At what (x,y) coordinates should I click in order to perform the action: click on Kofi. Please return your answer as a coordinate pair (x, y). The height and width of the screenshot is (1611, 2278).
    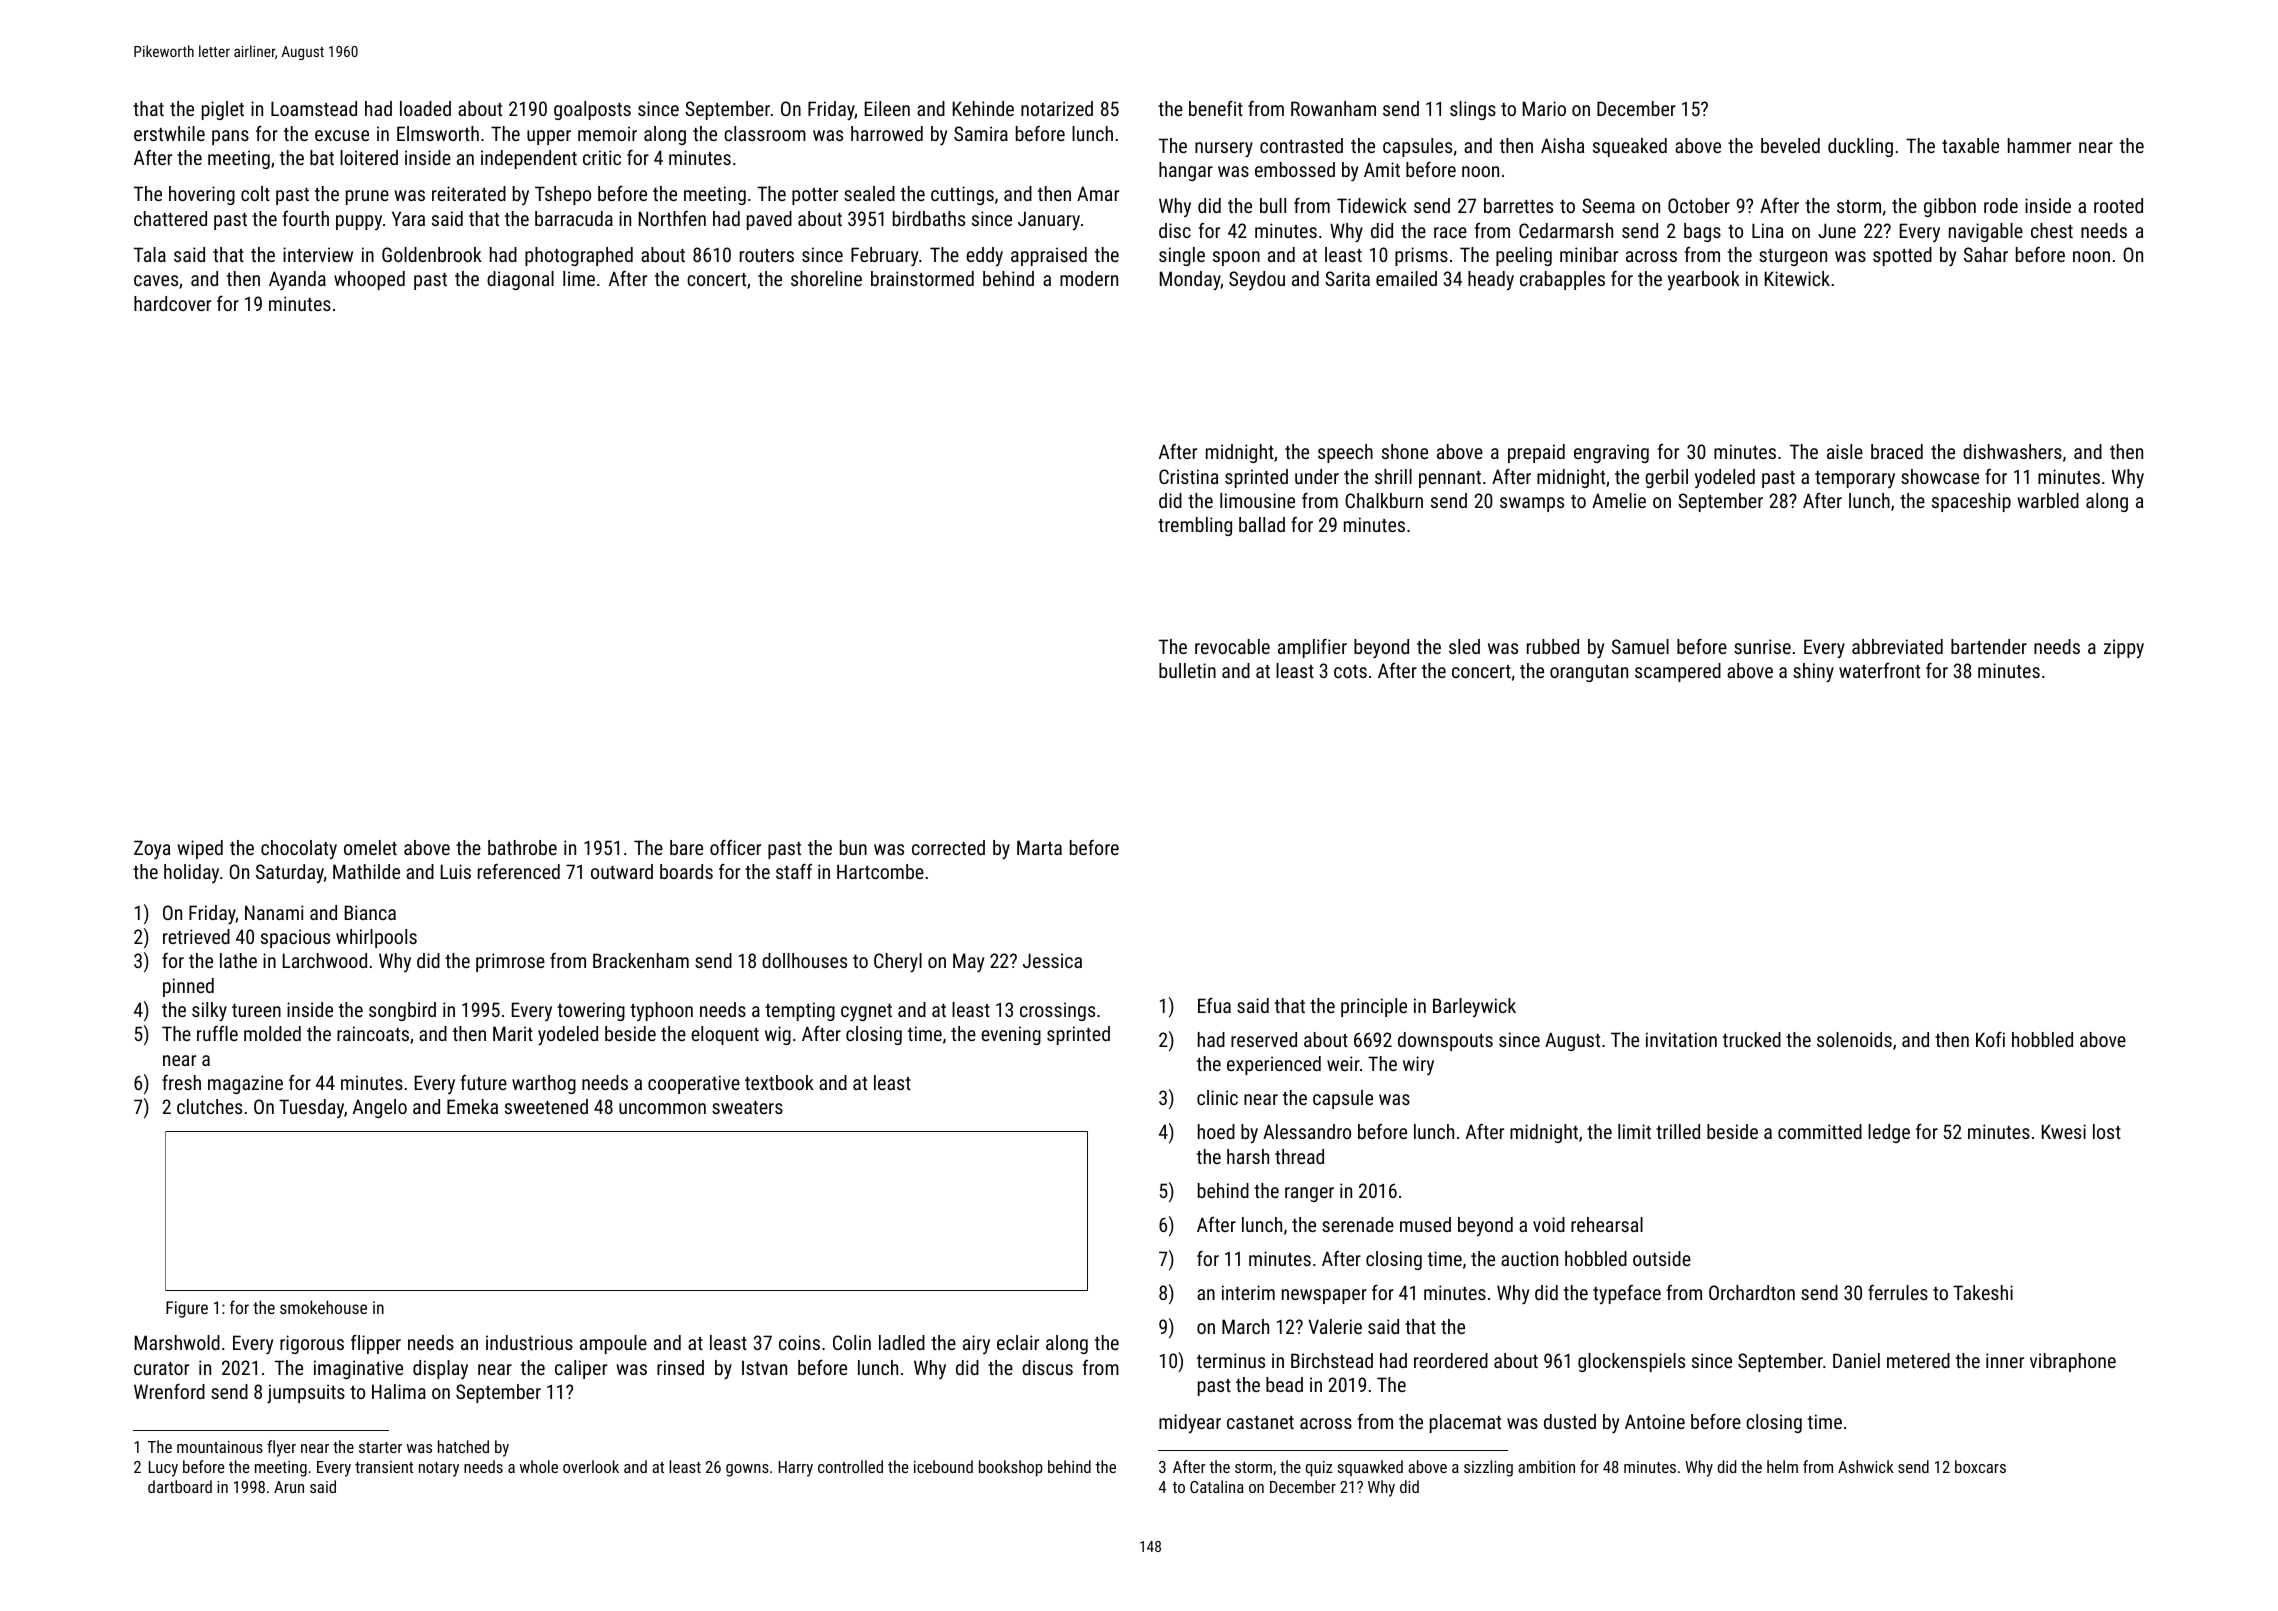
    Looking at the image, I should click on (1990, 1039).
